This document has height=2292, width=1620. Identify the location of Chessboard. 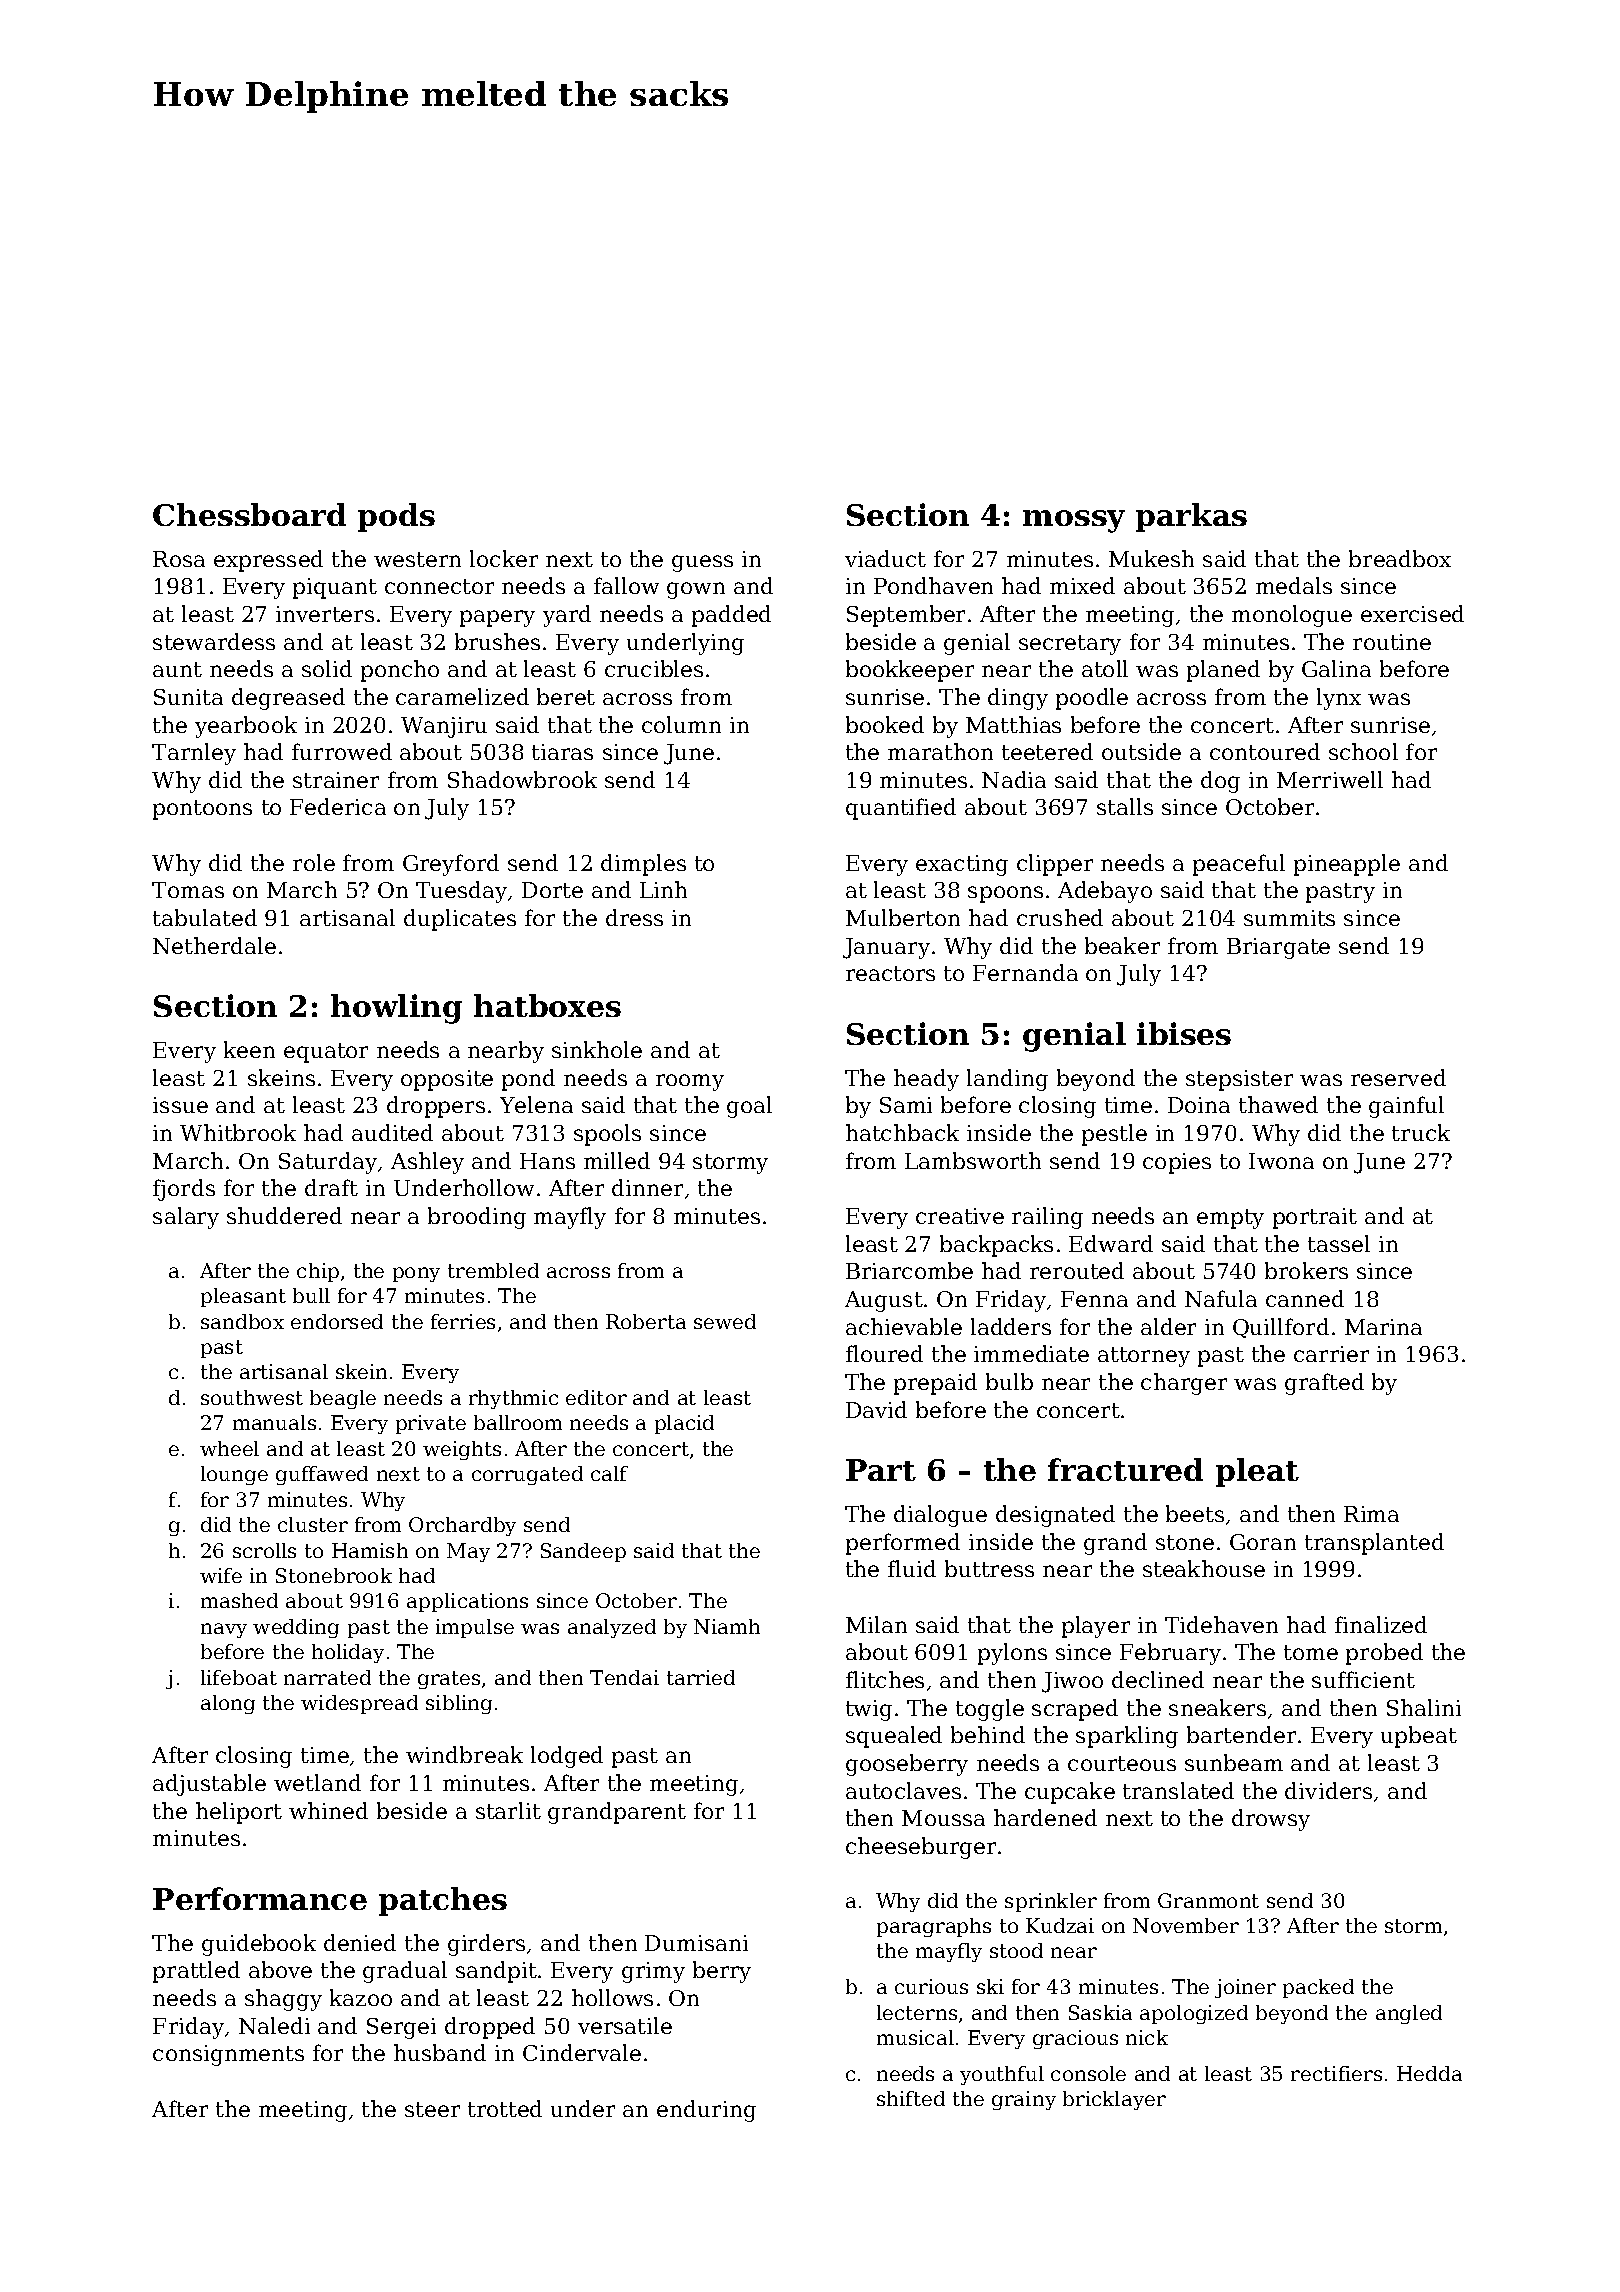
(249, 514).
